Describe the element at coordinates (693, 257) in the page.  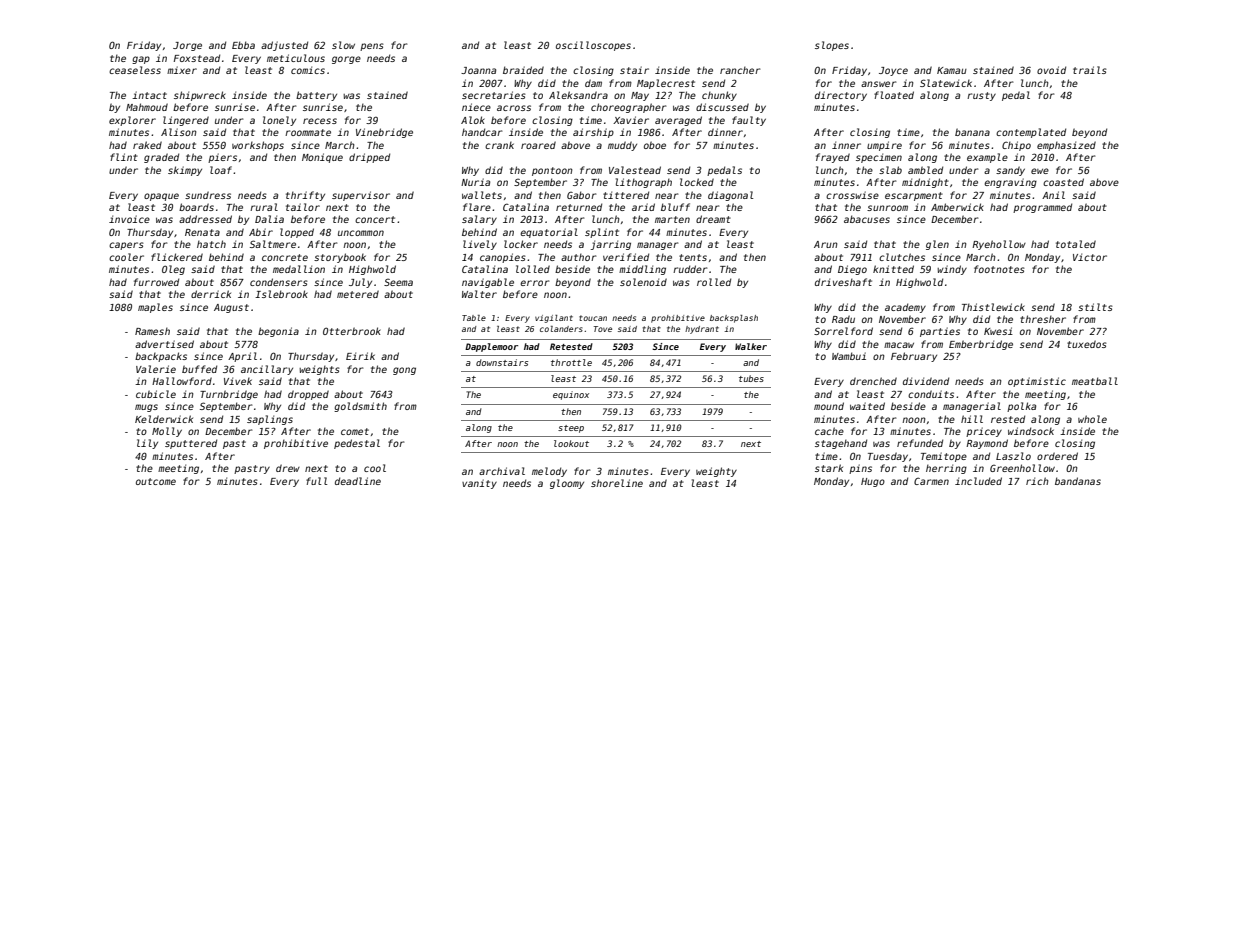
I see `tents` at that location.
